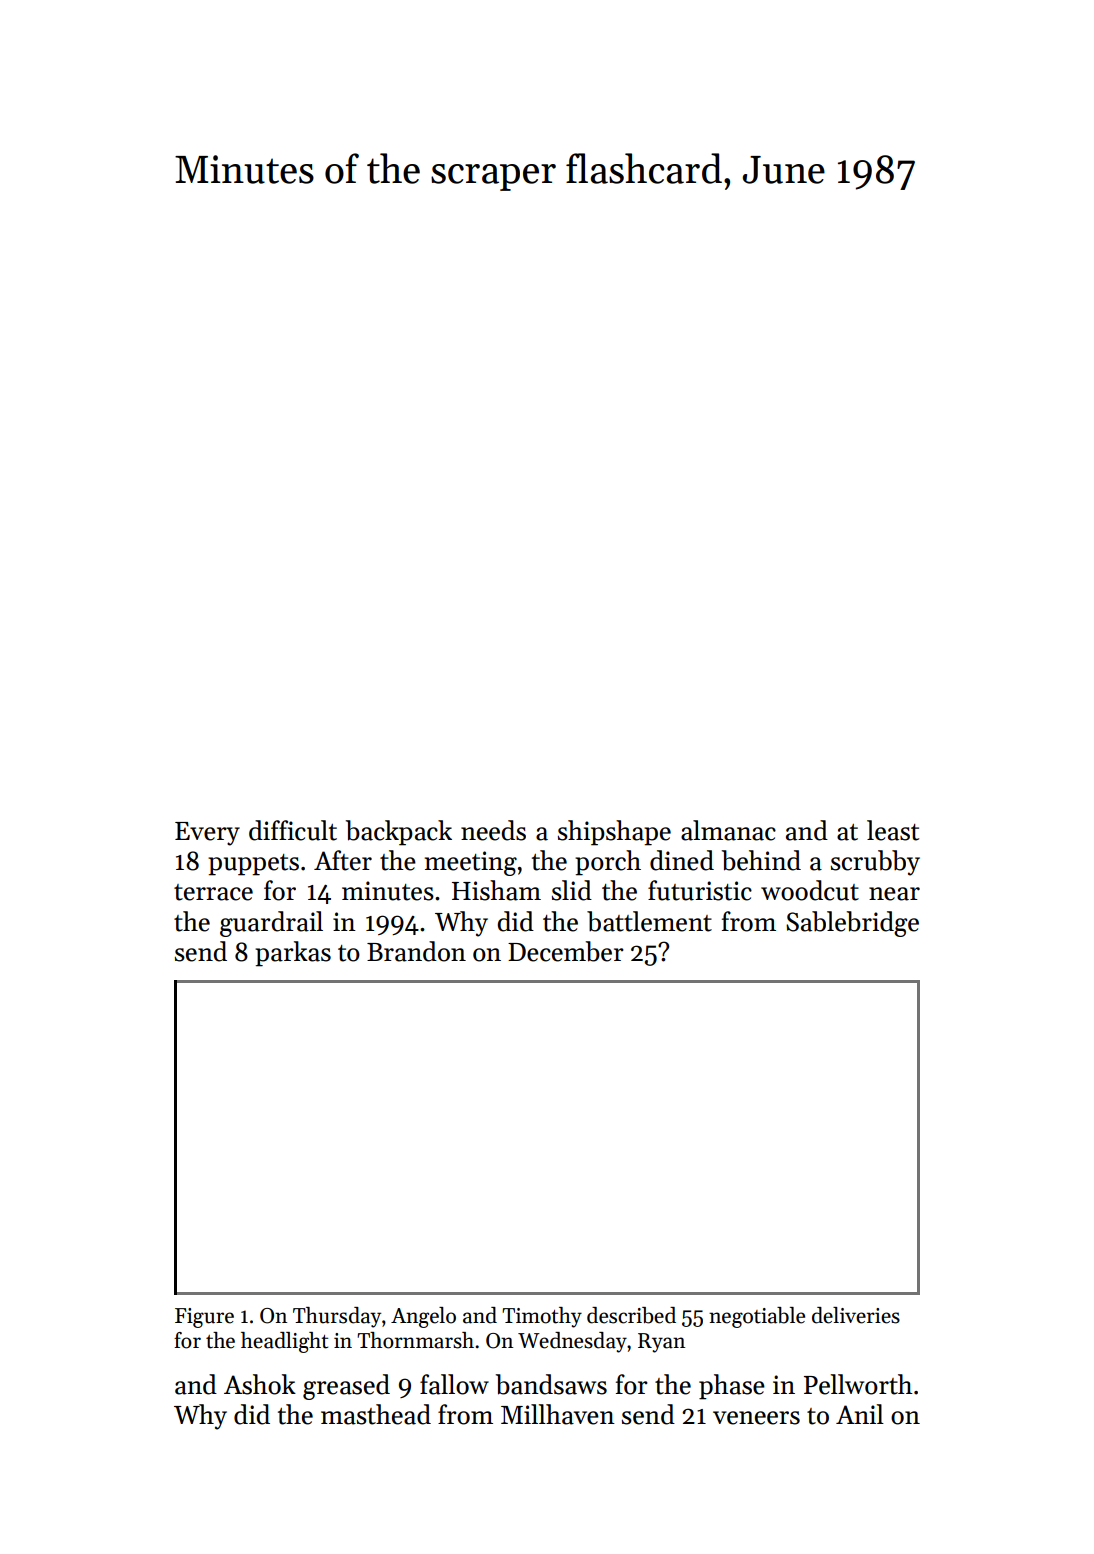  I want to click on negotiable, so click(757, 1317).
